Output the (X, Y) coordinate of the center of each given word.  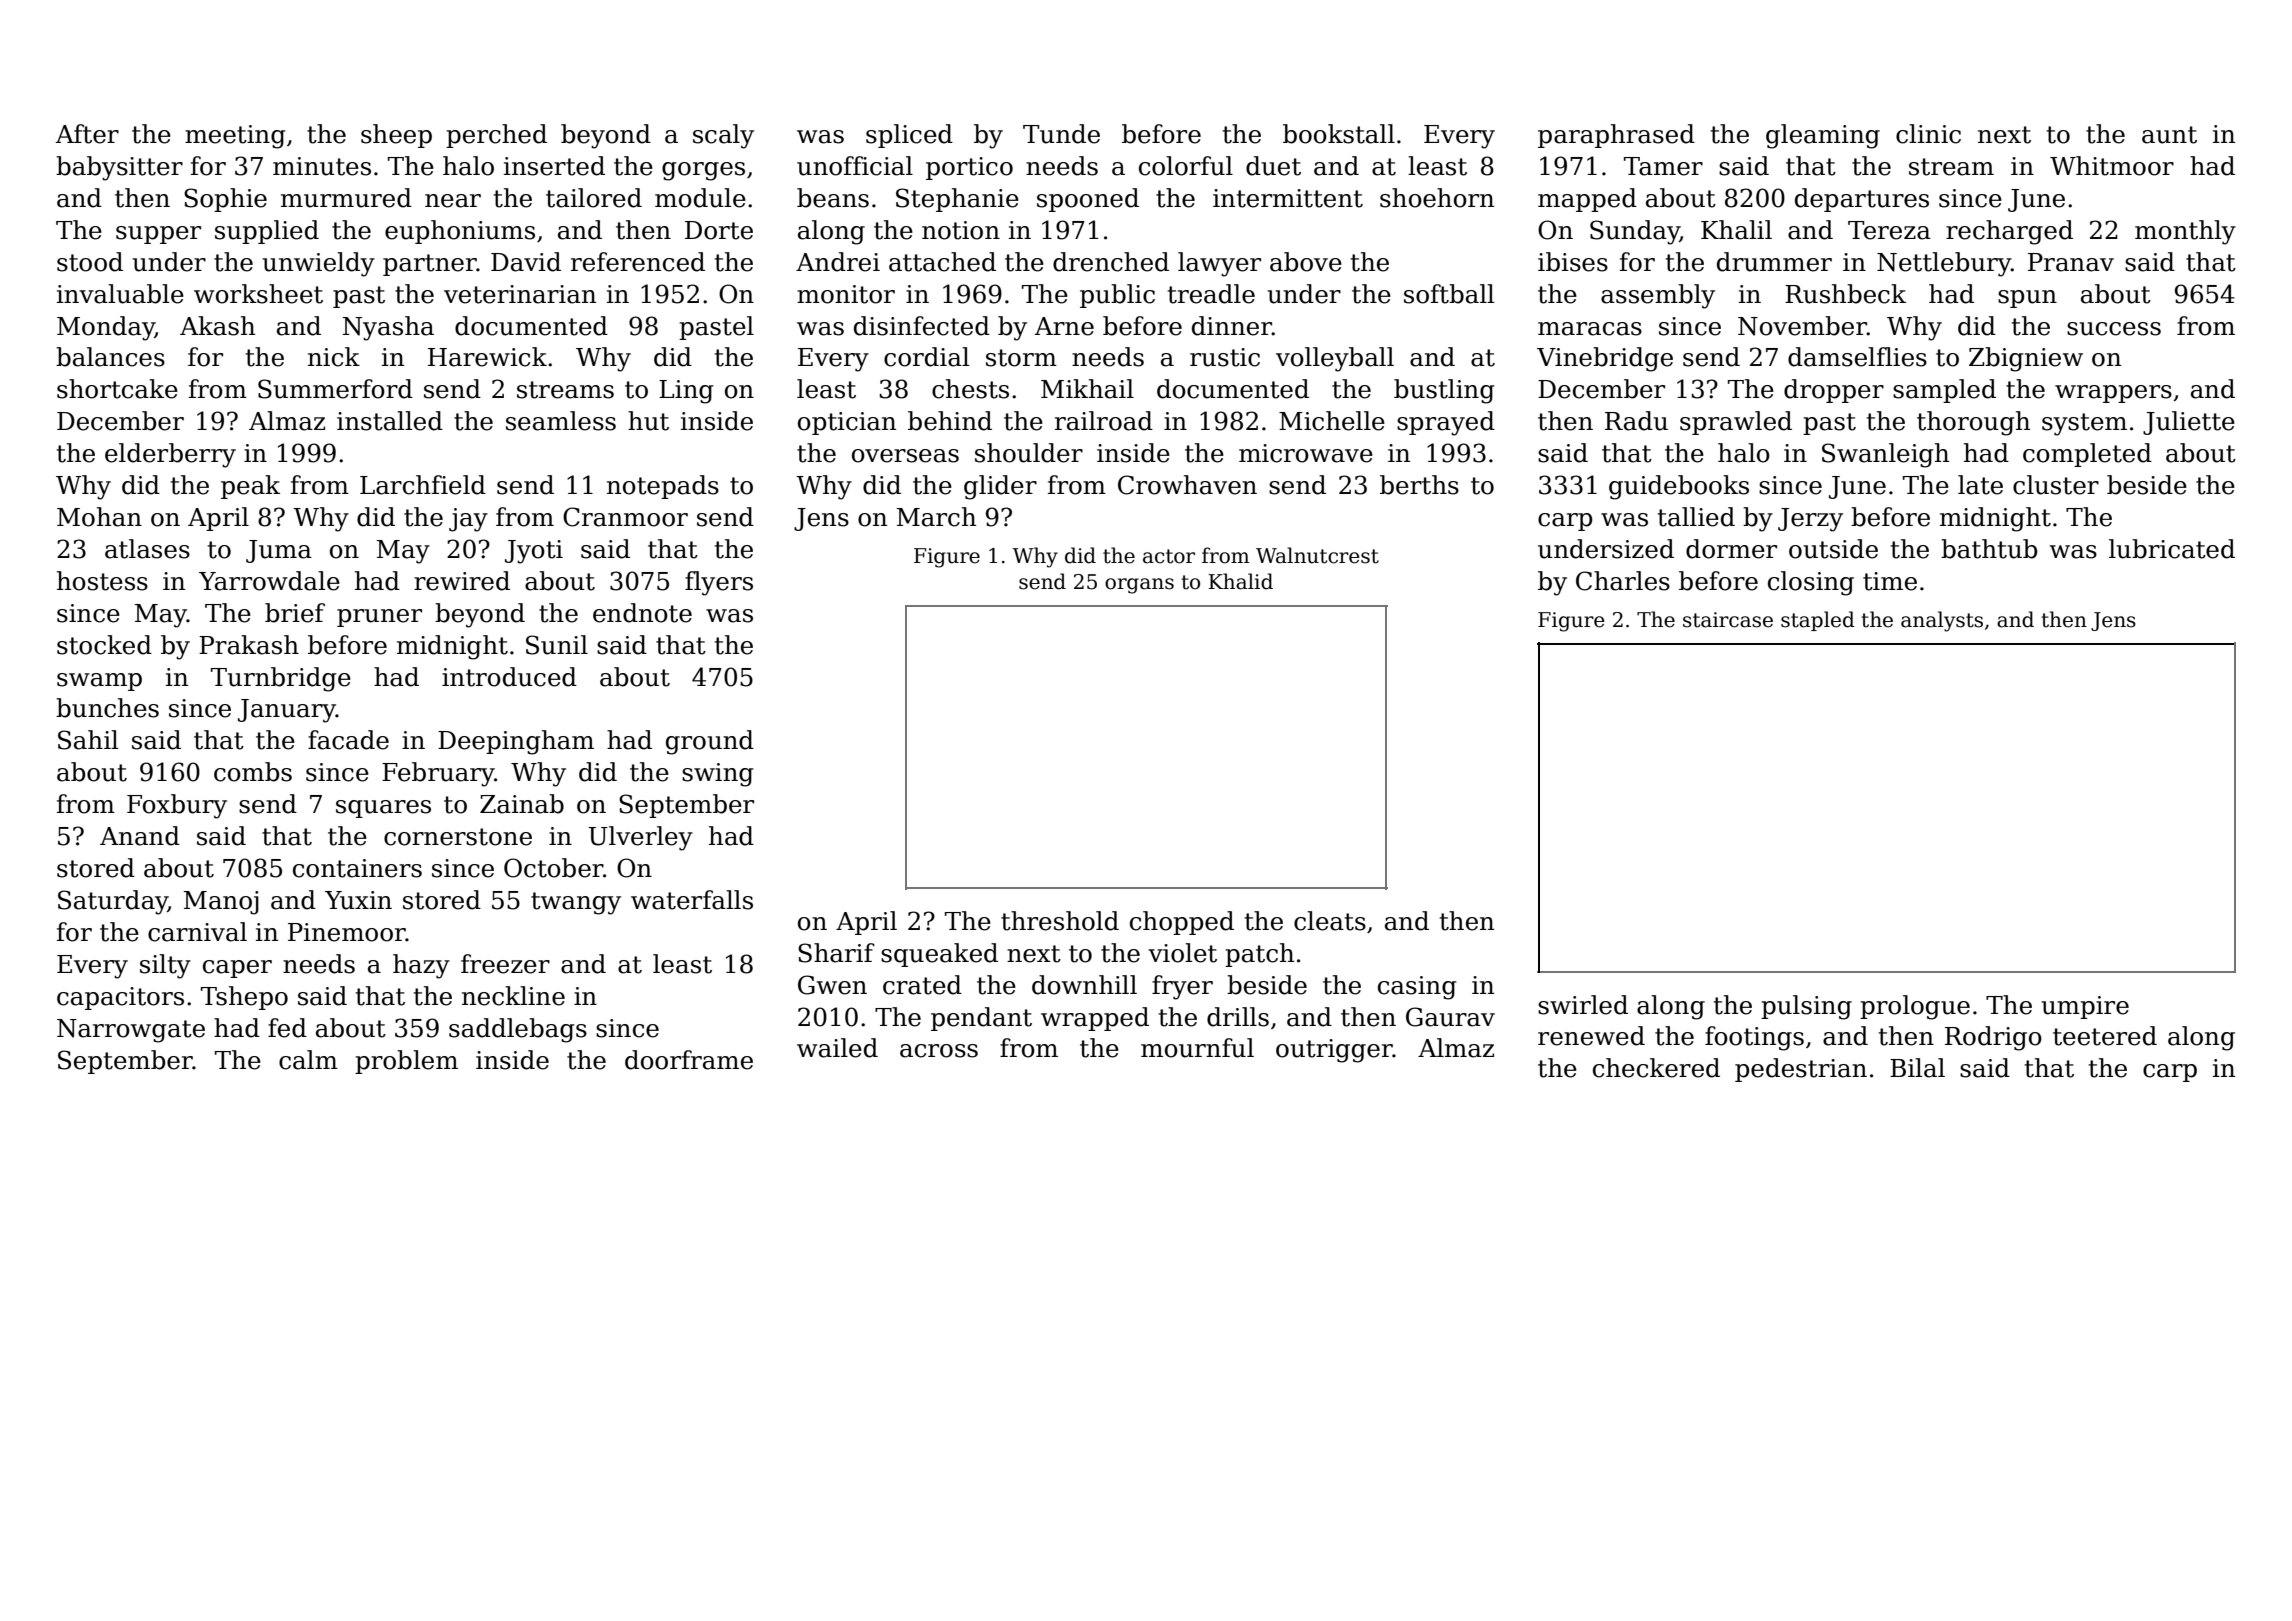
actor (1169, 556)
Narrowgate (131, 1031)
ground (710, 742)
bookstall (1339, 134)
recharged (2009, 232)
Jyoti (534, 552)
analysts (1942, 621)
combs (253, 772)
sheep (396, 136)
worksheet (258, 294)
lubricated (2172, 549)
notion (961, 230)
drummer (1774, 262)
